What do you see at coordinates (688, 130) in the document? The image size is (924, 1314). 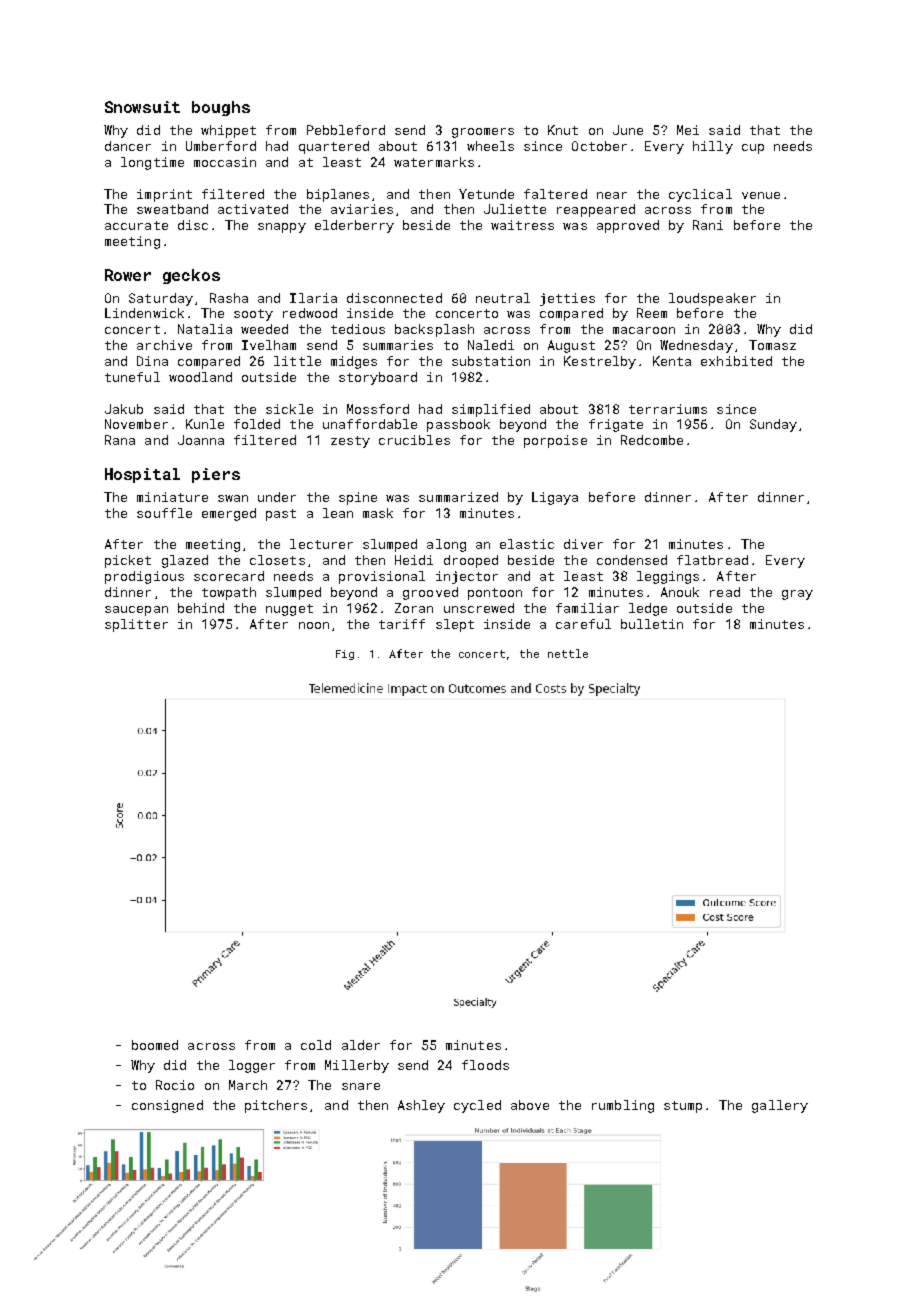 I see `Mei` at bounding box center [688, 130].
